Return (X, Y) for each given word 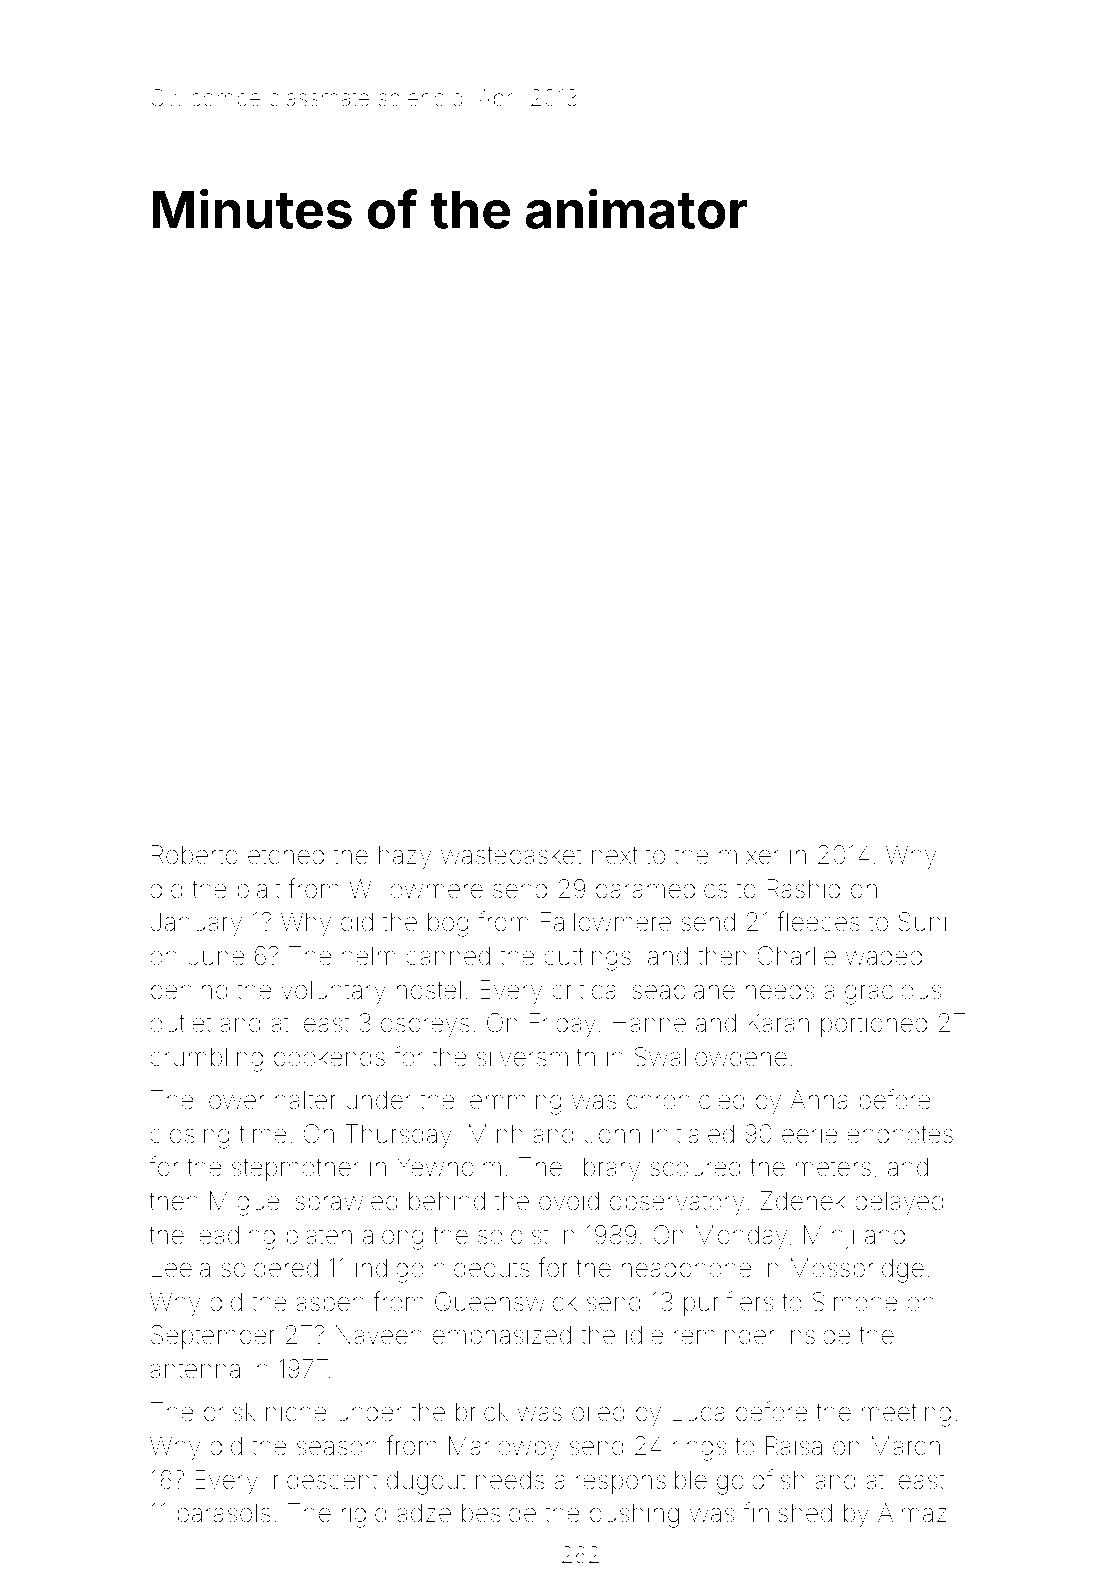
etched (286, 855)
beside (499, 1513)
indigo (390, 1270)
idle (645, 1335)
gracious (893, 992)
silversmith (536, 1057)
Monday (741, 1237)
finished (787, 1512)
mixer (749, 855)
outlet (180, 1023)
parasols (224, 1515)
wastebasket (511, 855)
